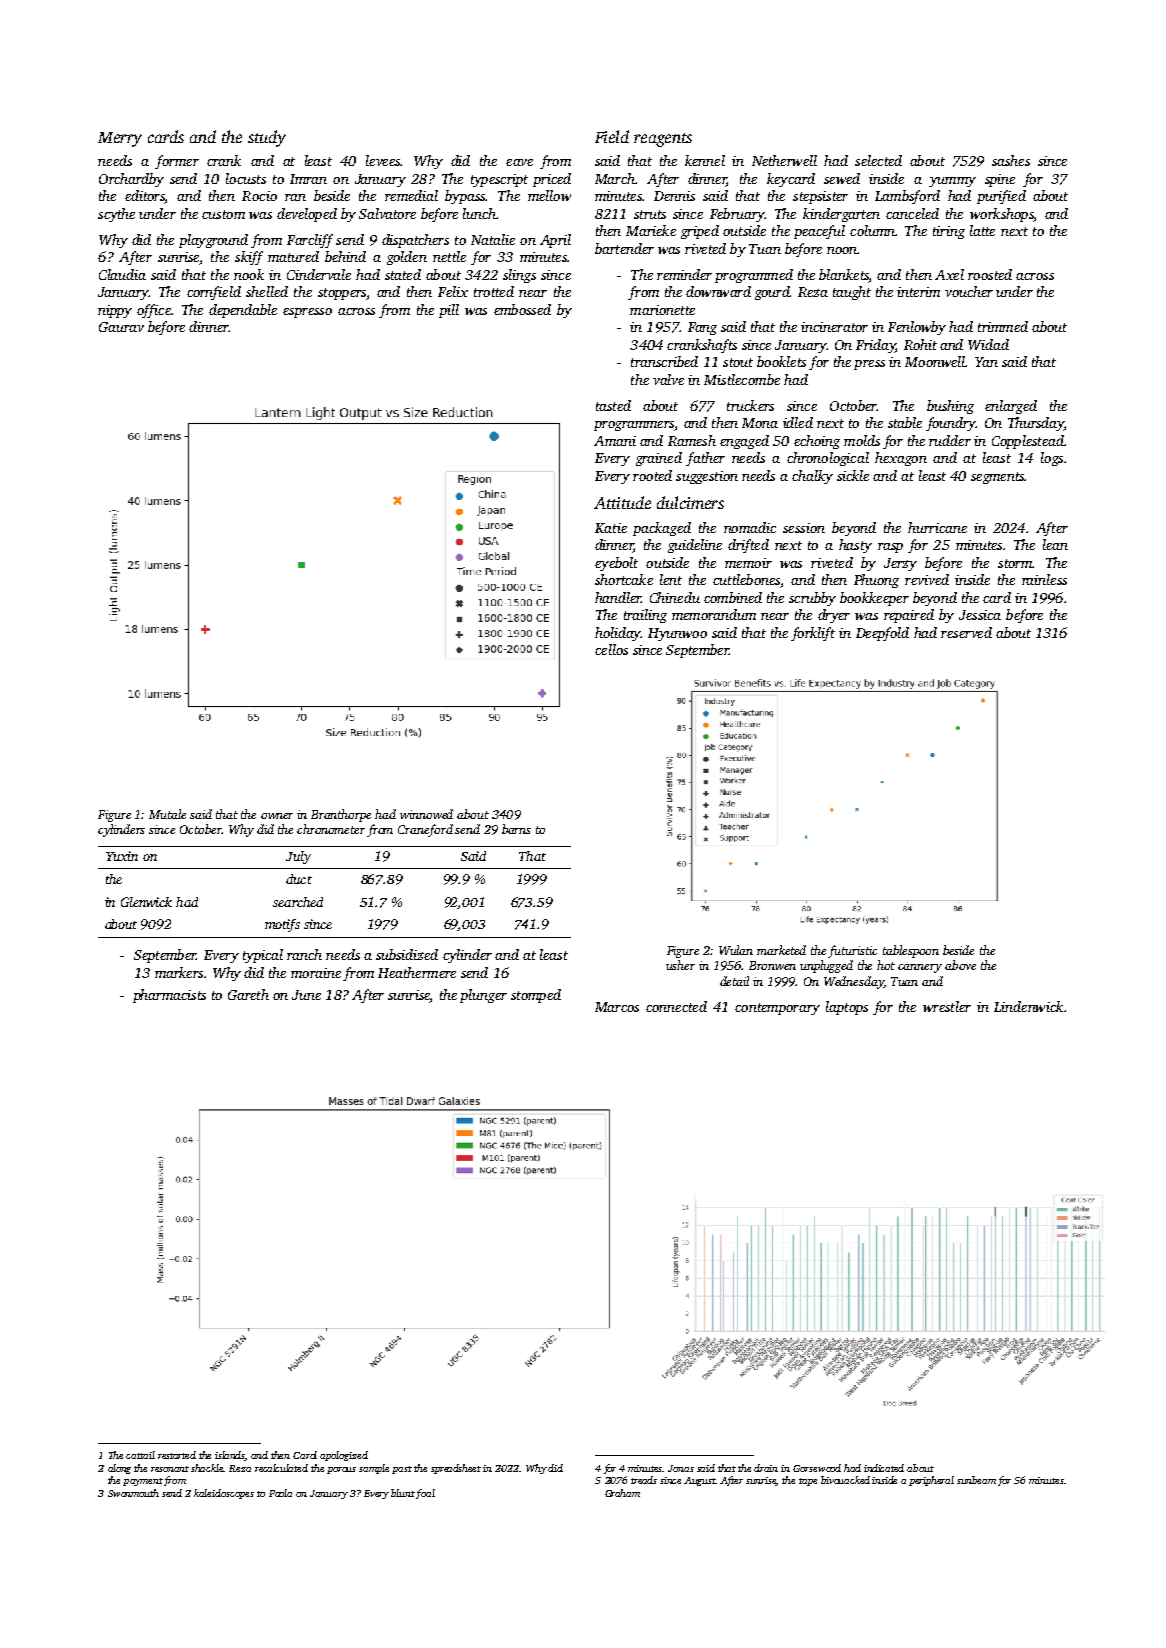 Image resolution: width=1166 pixels, height=1648 pixels. Describe the element at coordinates (230, 1456) in the screenshot. I see `islands` at that location.
